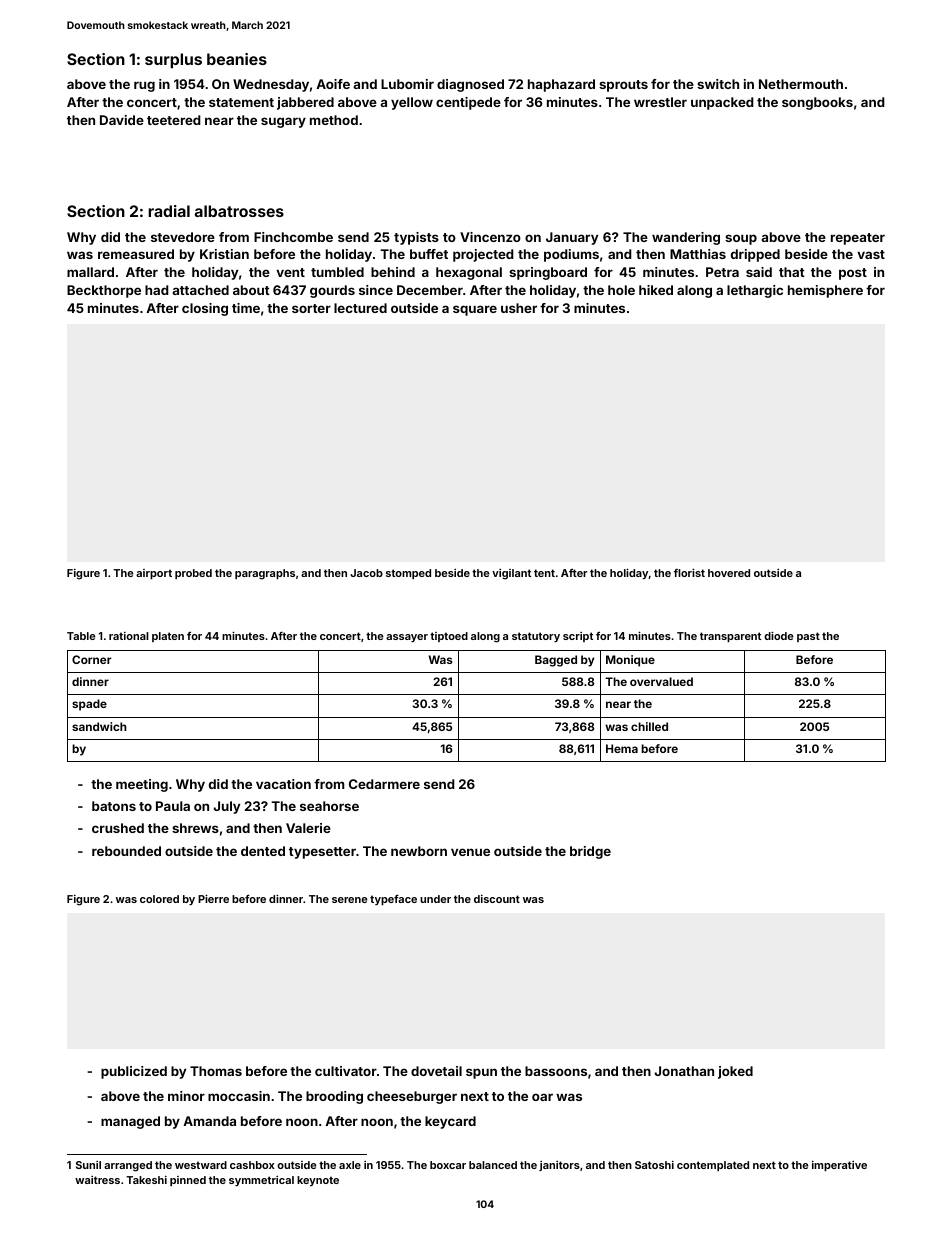 The height and width of the document is (1233, 952). Describe the element at coordinates (144, 86) in the document. I see `rug` at that location.
